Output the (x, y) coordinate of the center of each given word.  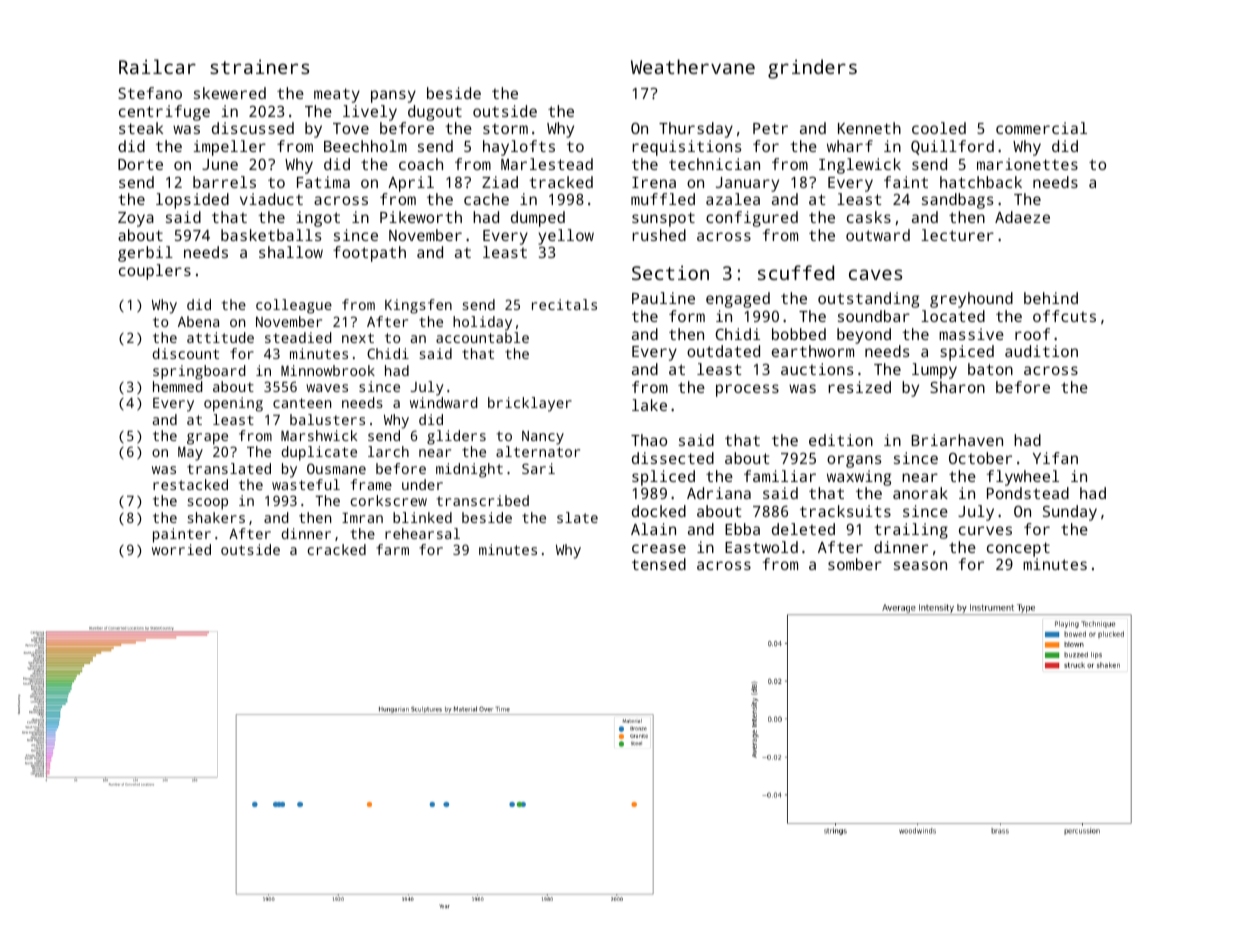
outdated (723, 351)
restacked (190, 484)
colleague (294, 306)
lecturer (957, 235)
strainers (259, 67)
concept (1018, 549)
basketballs (271, 235)
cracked (337, 549)
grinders (812, 69)
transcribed (483, 500)
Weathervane (693, 66)
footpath (369, 254)
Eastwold (761, 547)
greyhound (971, 300)
